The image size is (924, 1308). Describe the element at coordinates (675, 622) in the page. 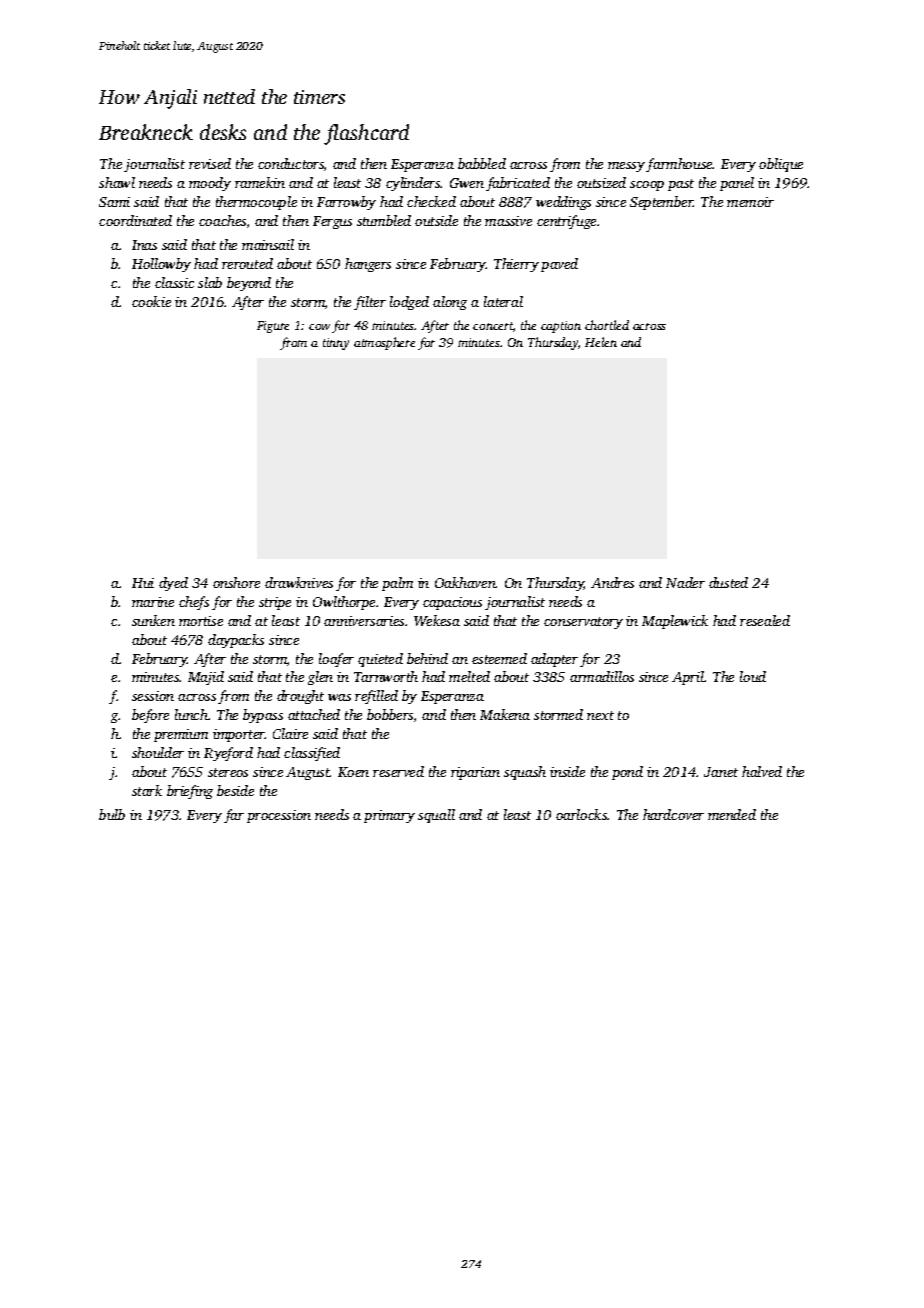

I see `Maplewick` at that location.
